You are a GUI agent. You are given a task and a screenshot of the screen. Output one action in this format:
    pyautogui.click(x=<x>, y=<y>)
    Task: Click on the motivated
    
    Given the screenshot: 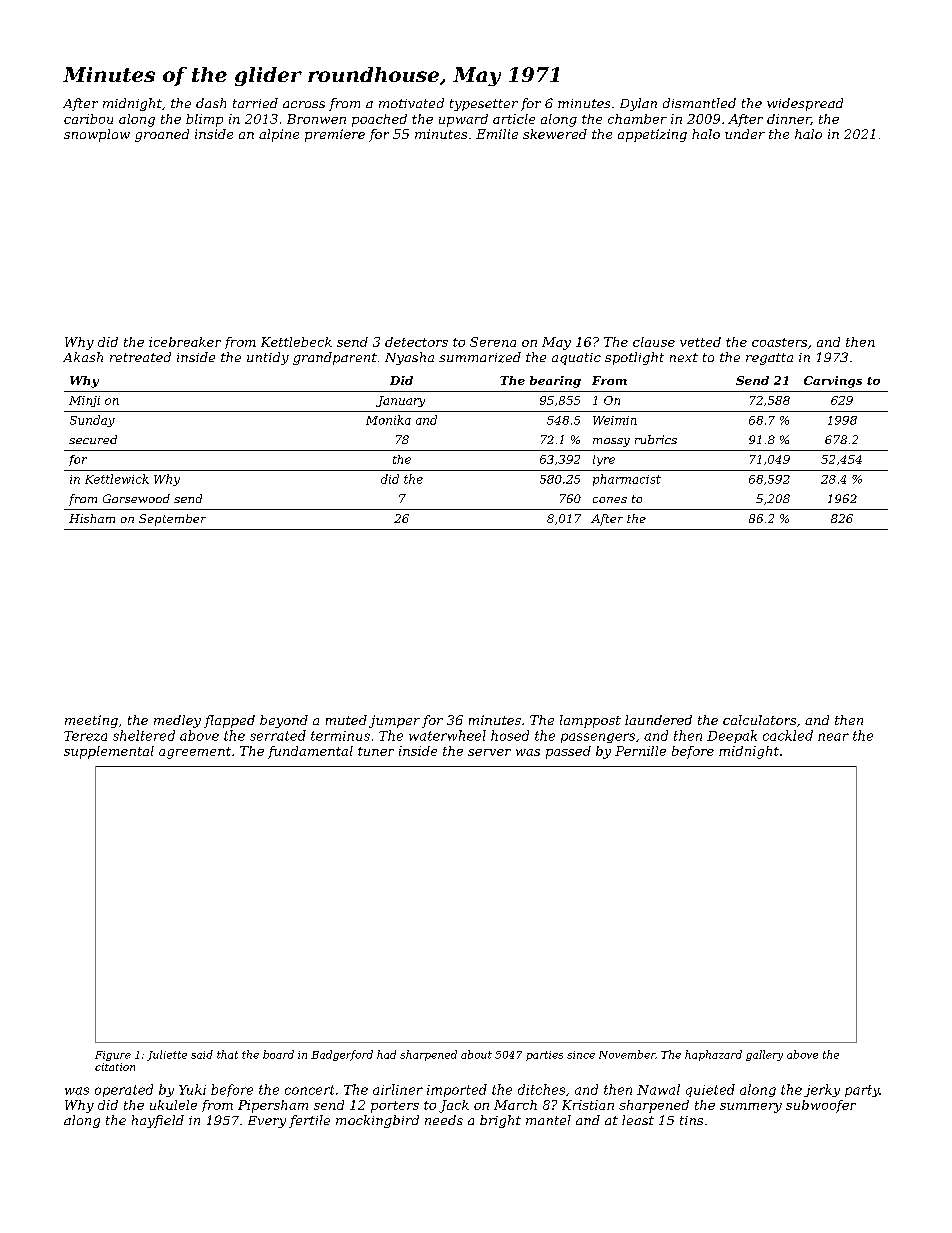 What is the action you would take?
    pyautogui.click(x=411, y=103)
